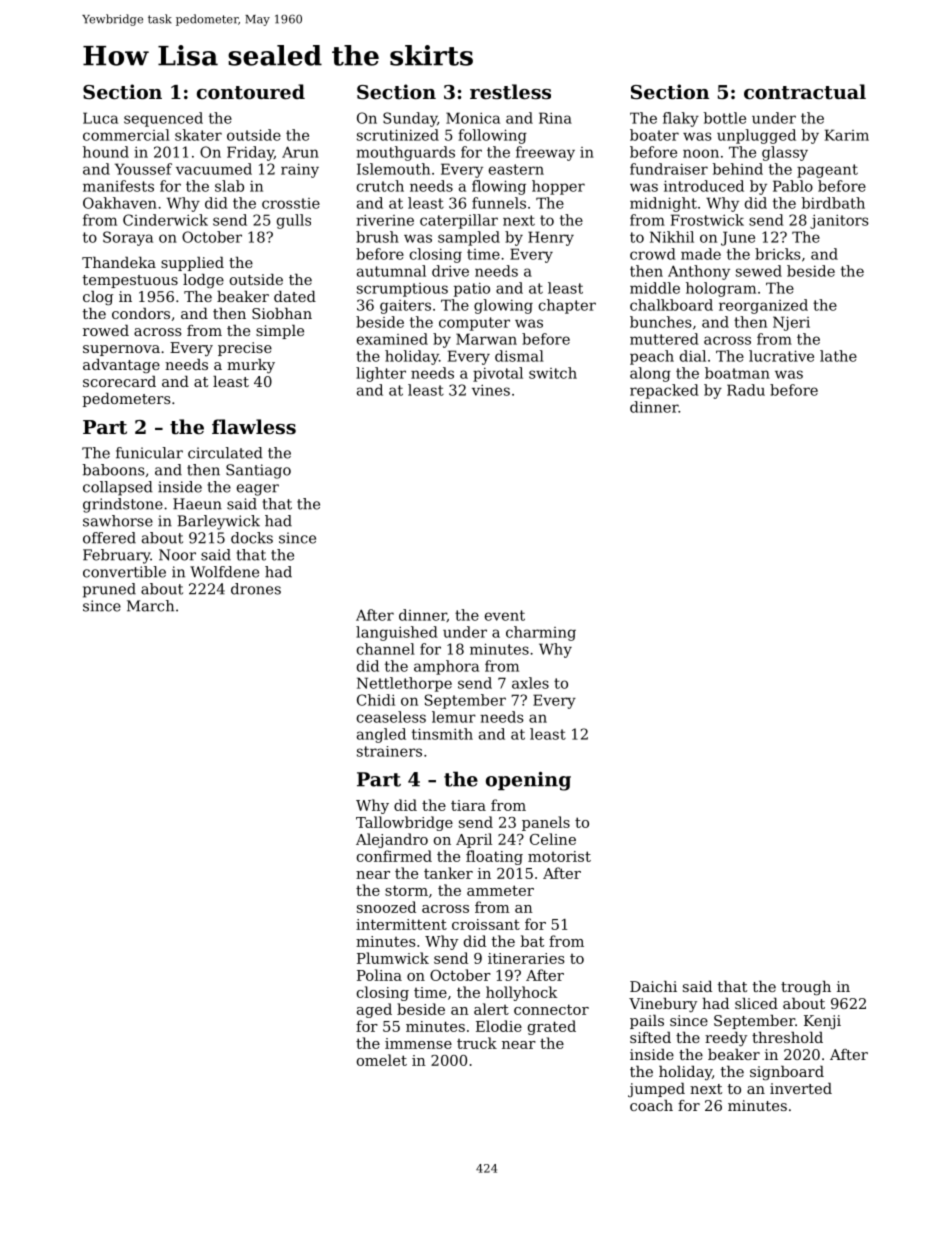  What do you see at coordinates (386, 649) in the document?
I see `channel` at bounding box center [386, 649].
